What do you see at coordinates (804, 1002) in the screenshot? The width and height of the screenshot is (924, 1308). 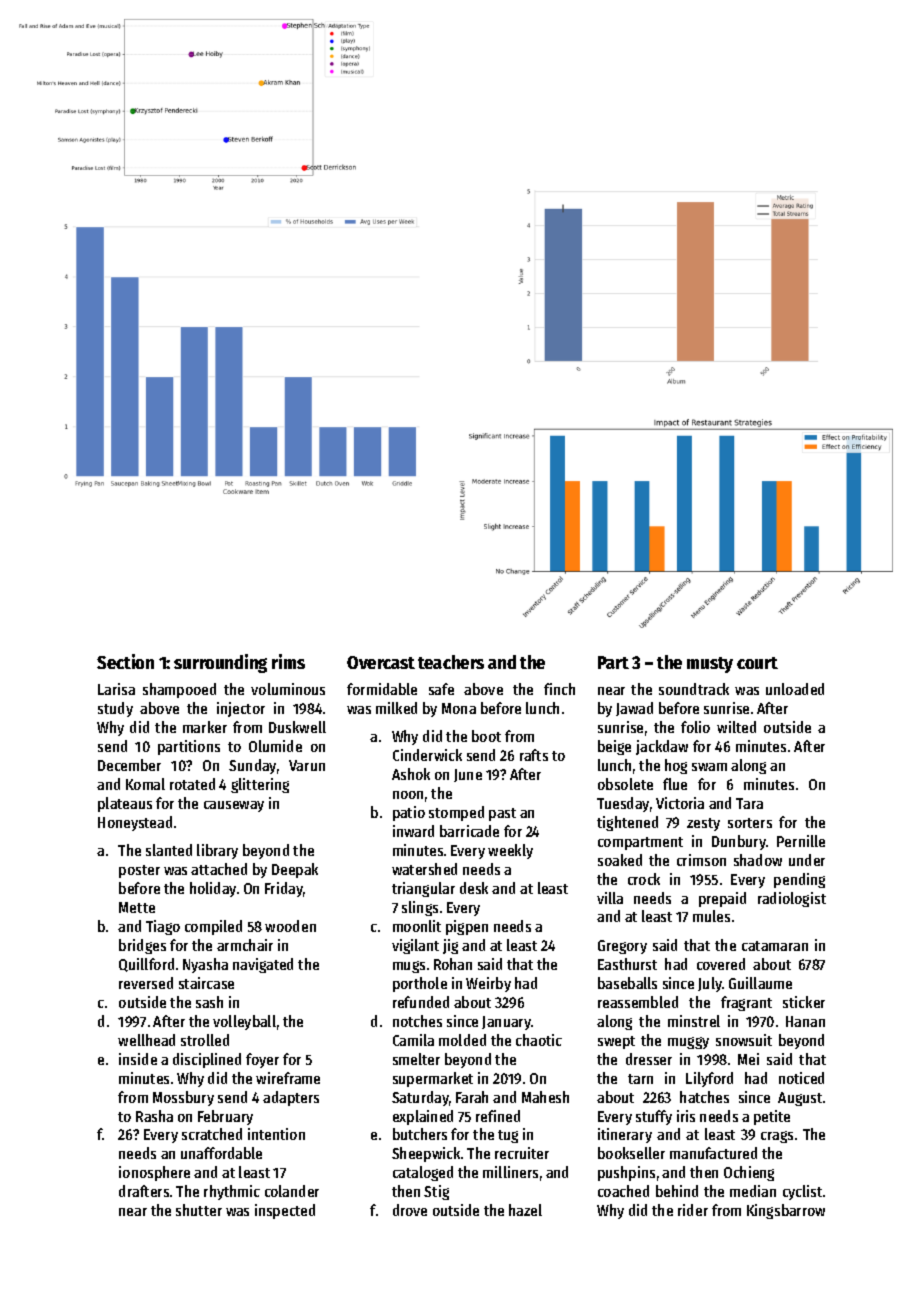 I see `sticker` at bounding box center [804, 1002].
